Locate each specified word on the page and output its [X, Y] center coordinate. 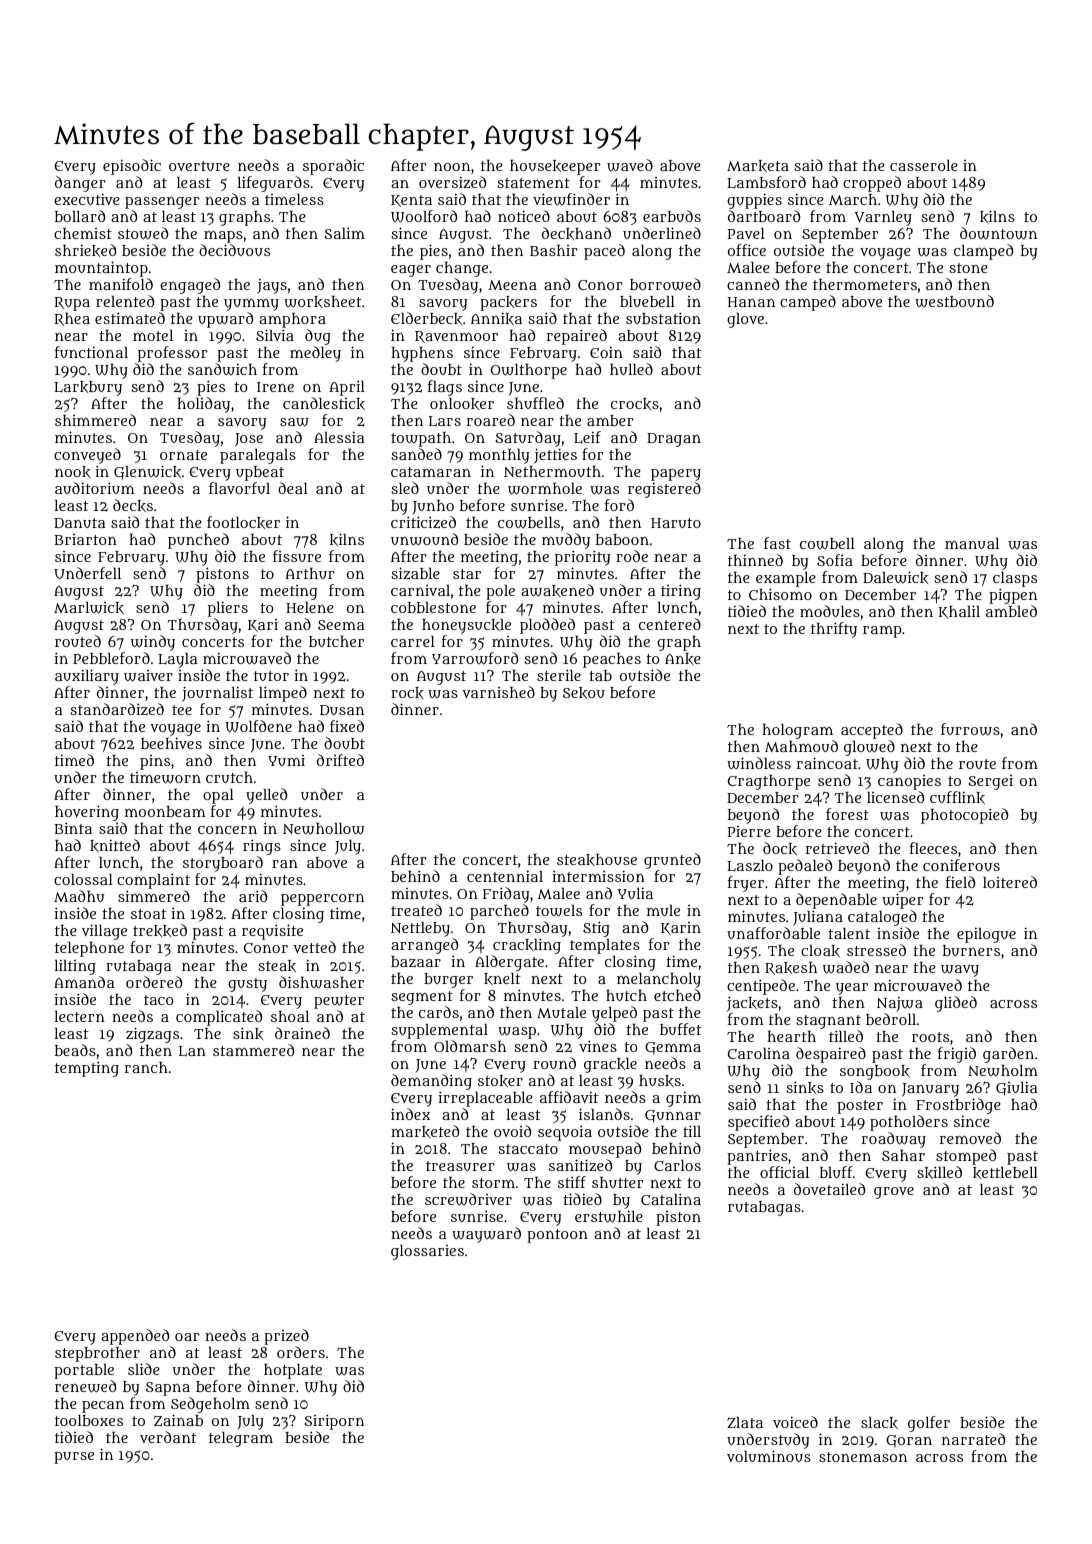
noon [452, 166]
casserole [924, 165]
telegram [241, 1439]
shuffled [535, 403]
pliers [228, 609]
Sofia [835, 560]
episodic [132, 167]
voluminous [769, 1456]
